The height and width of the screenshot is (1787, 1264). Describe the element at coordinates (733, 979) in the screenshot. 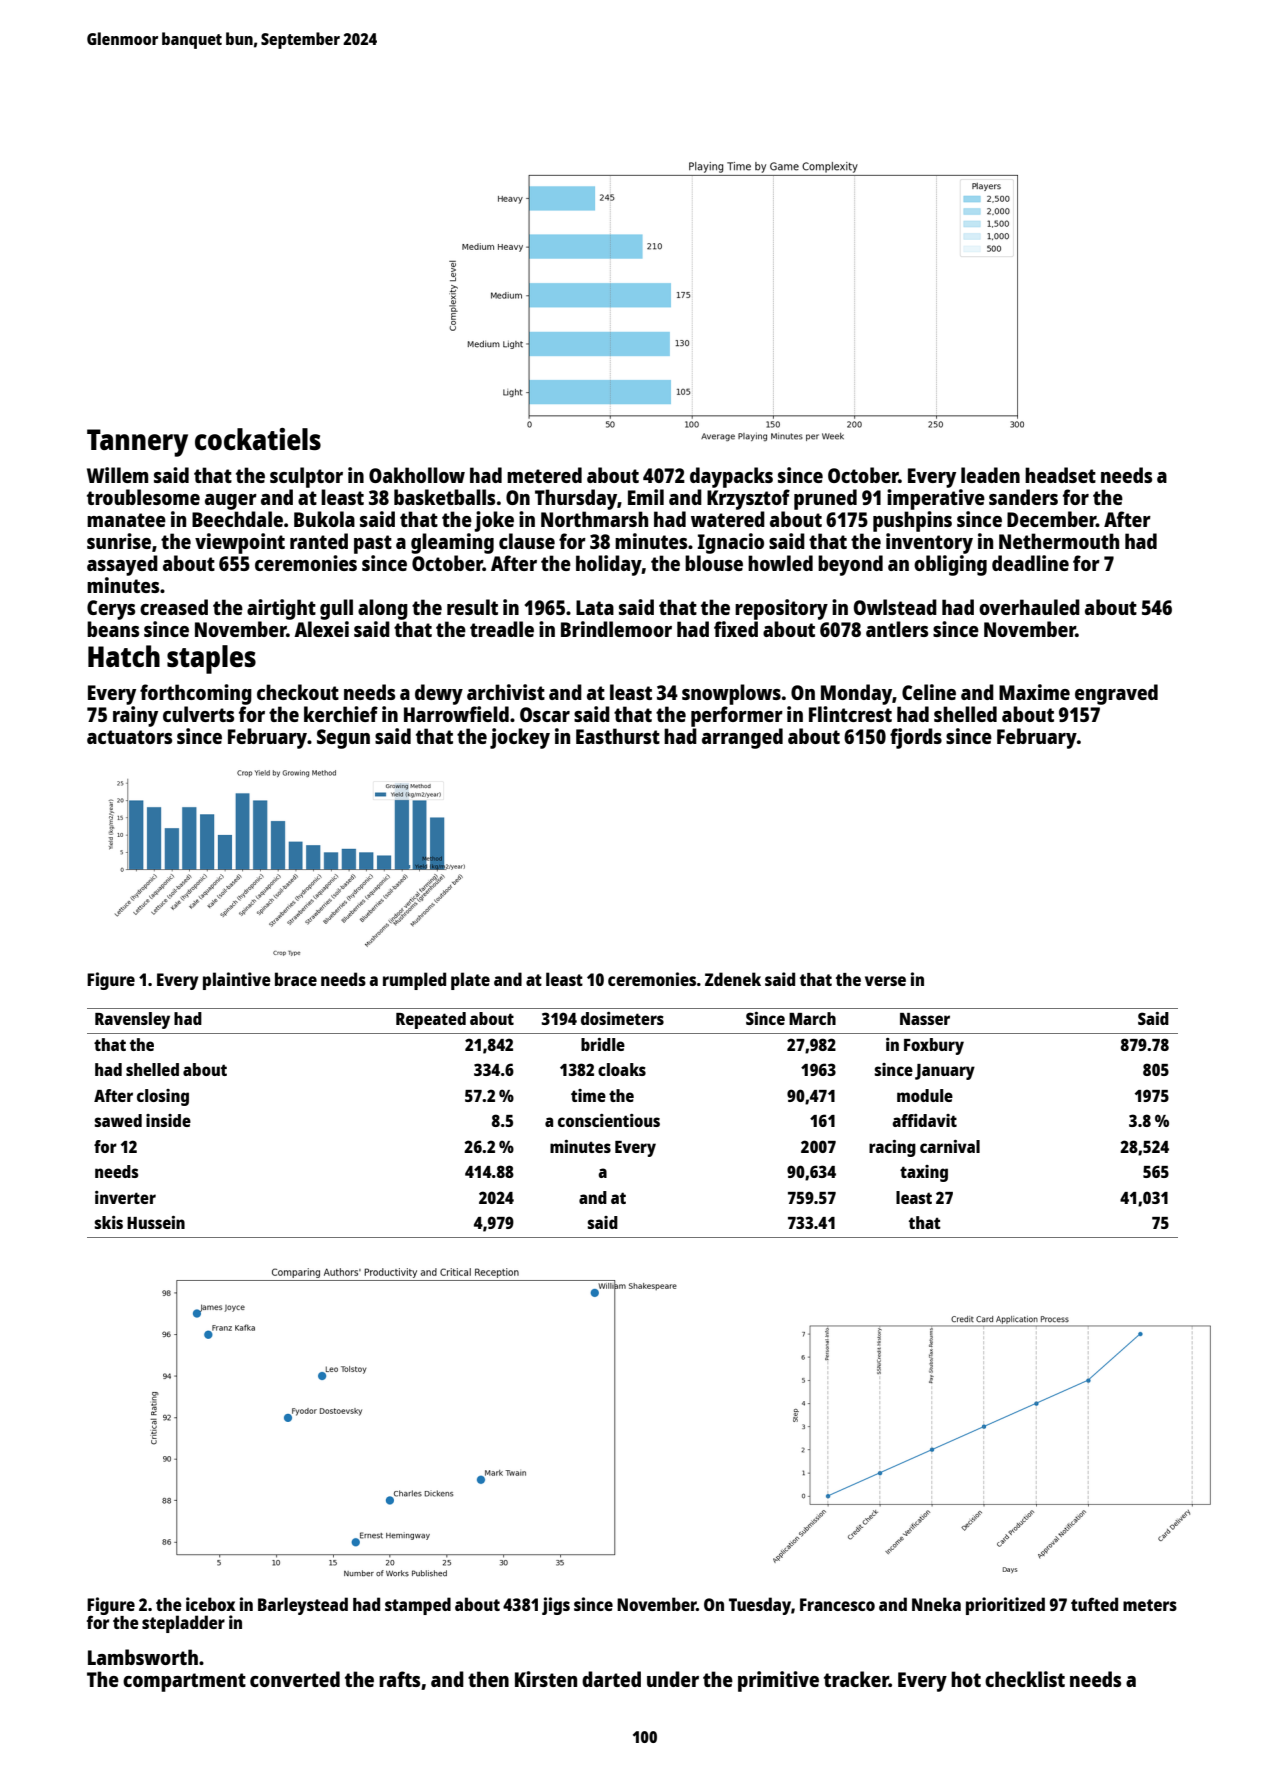

I see `Zdenek` at that location.
